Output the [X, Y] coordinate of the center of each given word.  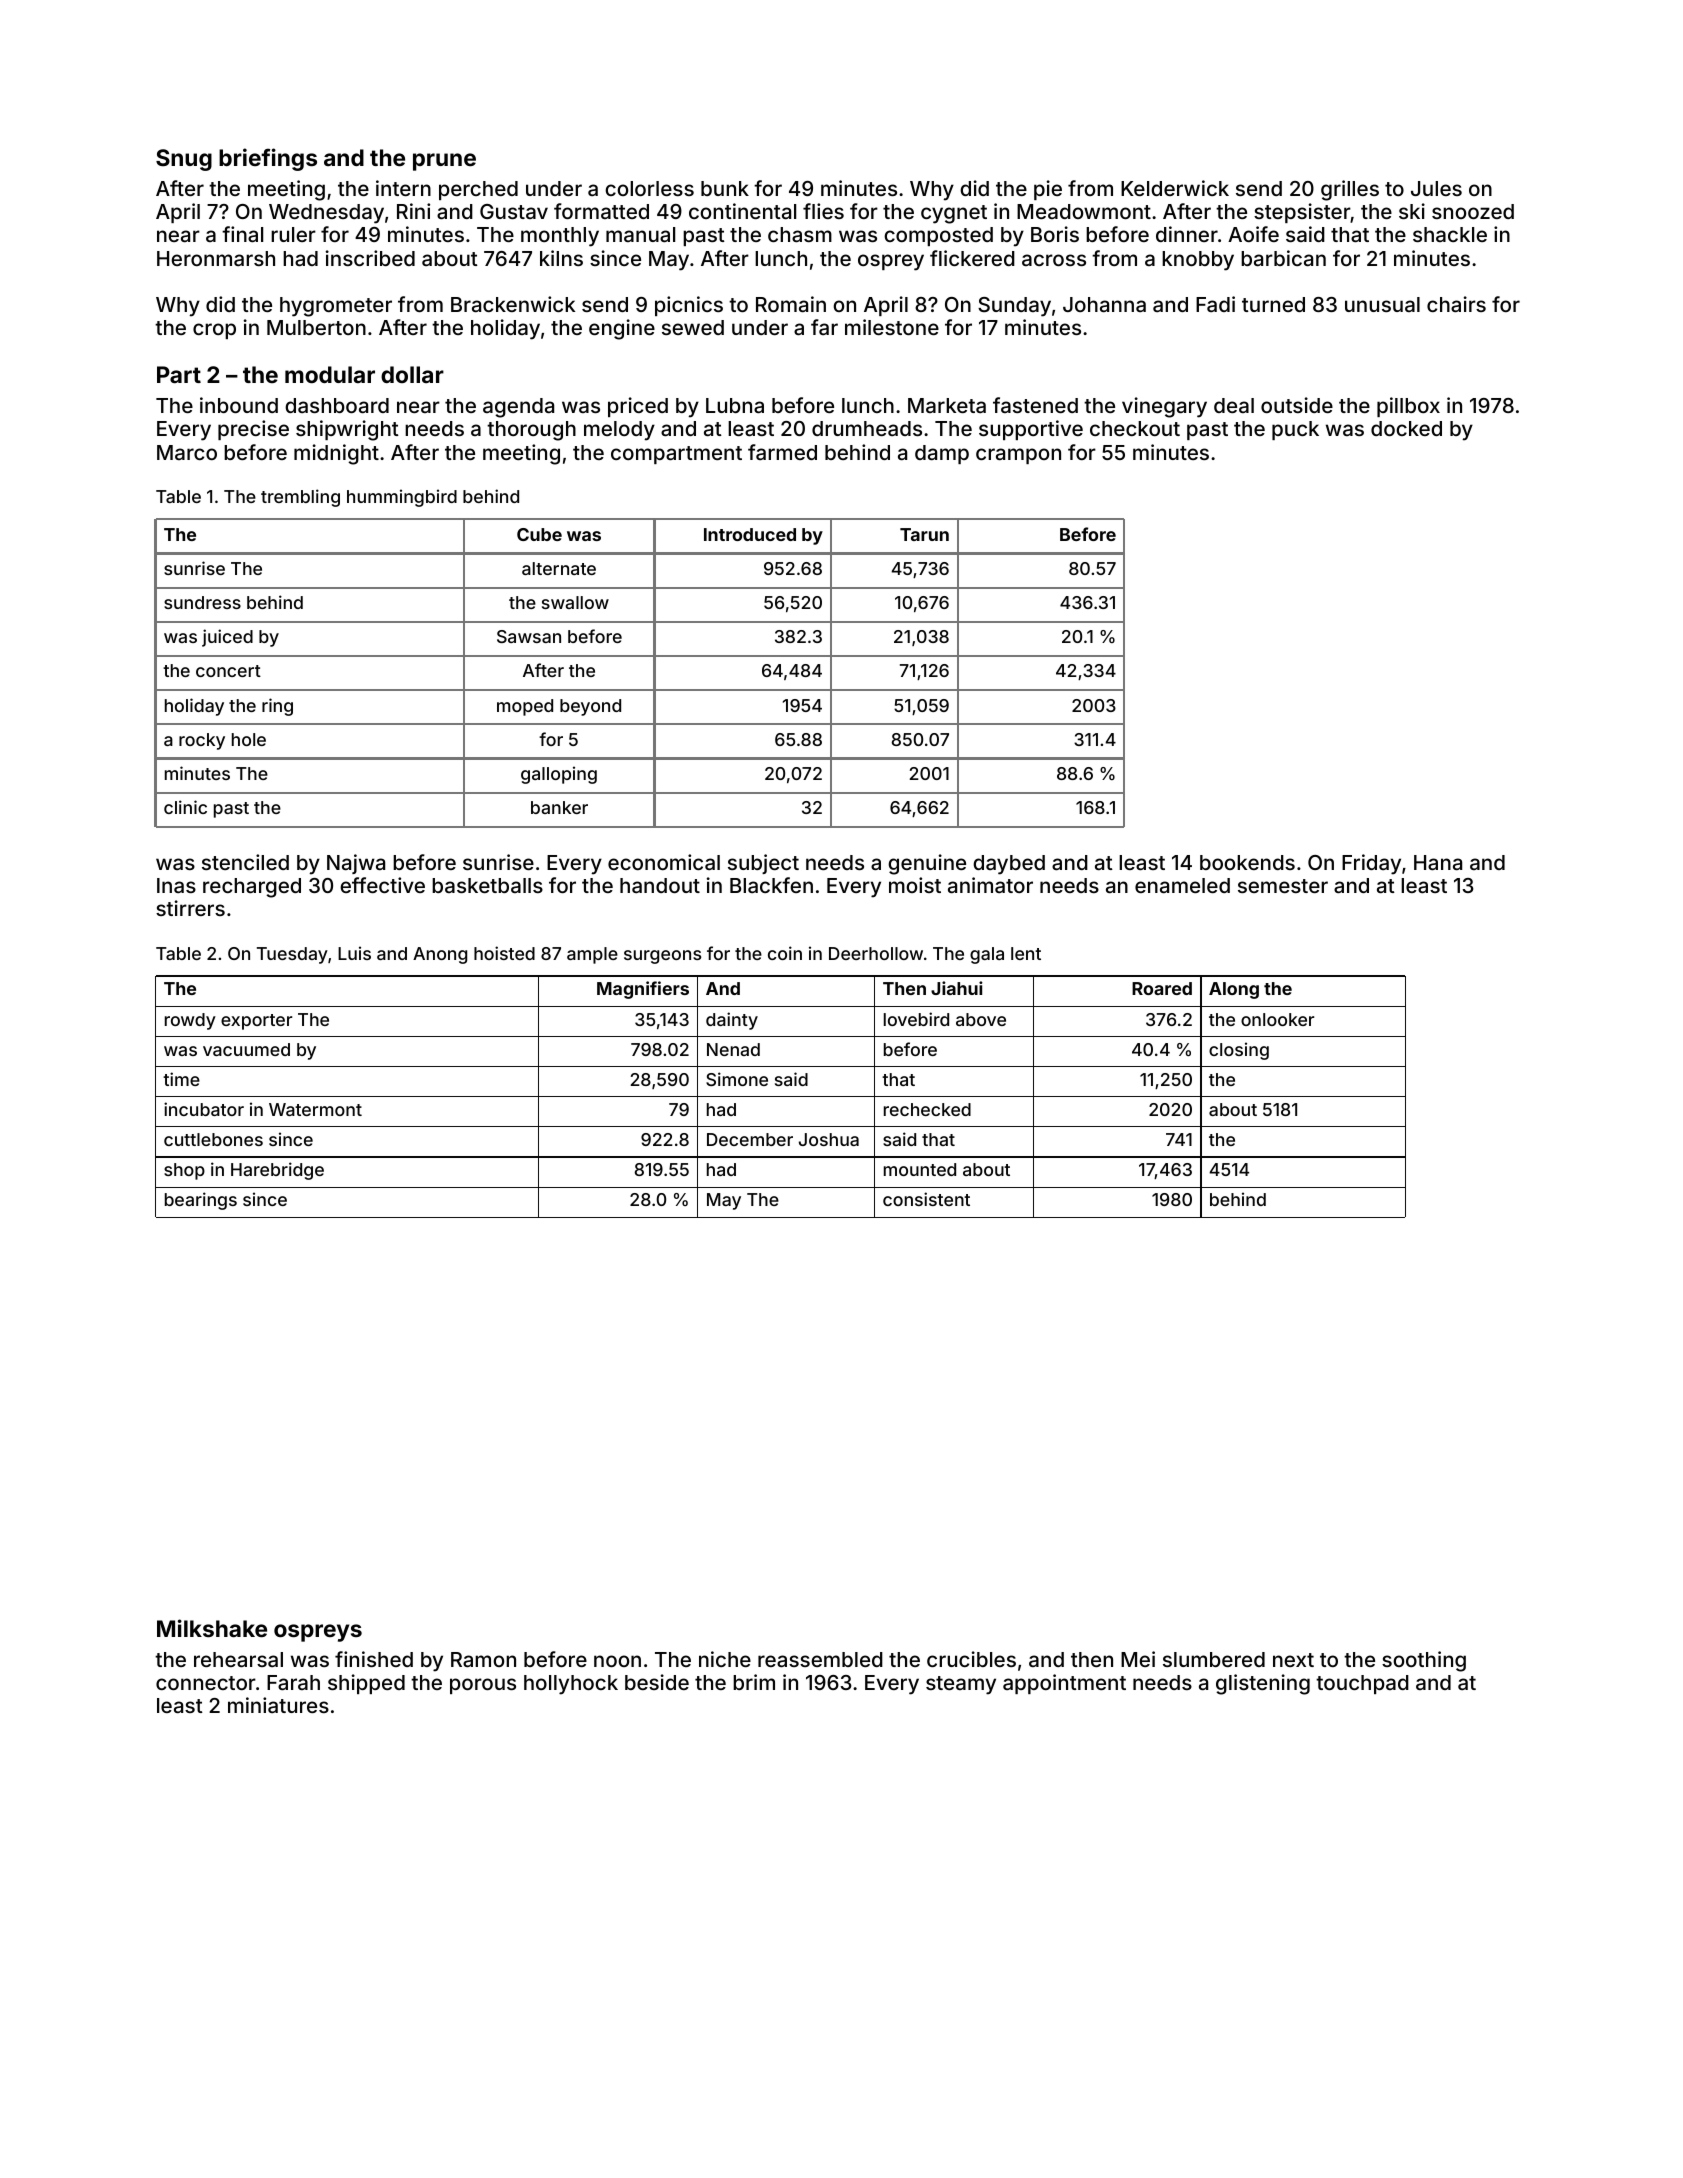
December [750, 1139]
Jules [1436, 188]
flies [823, 211]
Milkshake [212, 1628]
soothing [1424, 1661]
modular [330, 374]
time [181, 1079]
